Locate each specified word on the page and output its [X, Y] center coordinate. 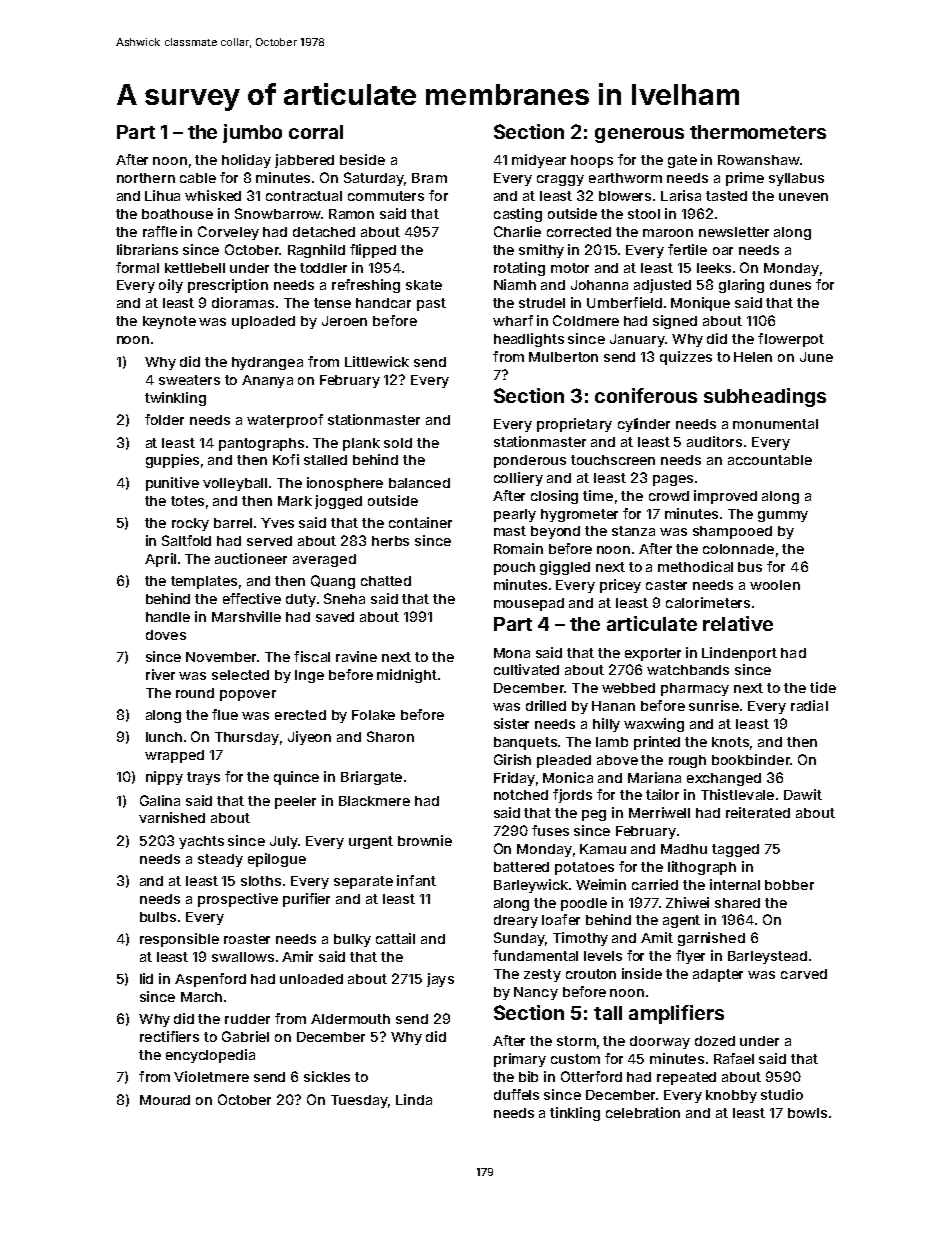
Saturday [374, 179]
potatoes [584, 868]
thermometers [758, 132]
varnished [172, 817]
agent [681, 921]
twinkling [175, 399]
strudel [542, 303]
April [160, 560]
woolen [775, 585]
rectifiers [169, 1036]
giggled [565, 568]
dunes [790, 285]
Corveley [228, 233]
